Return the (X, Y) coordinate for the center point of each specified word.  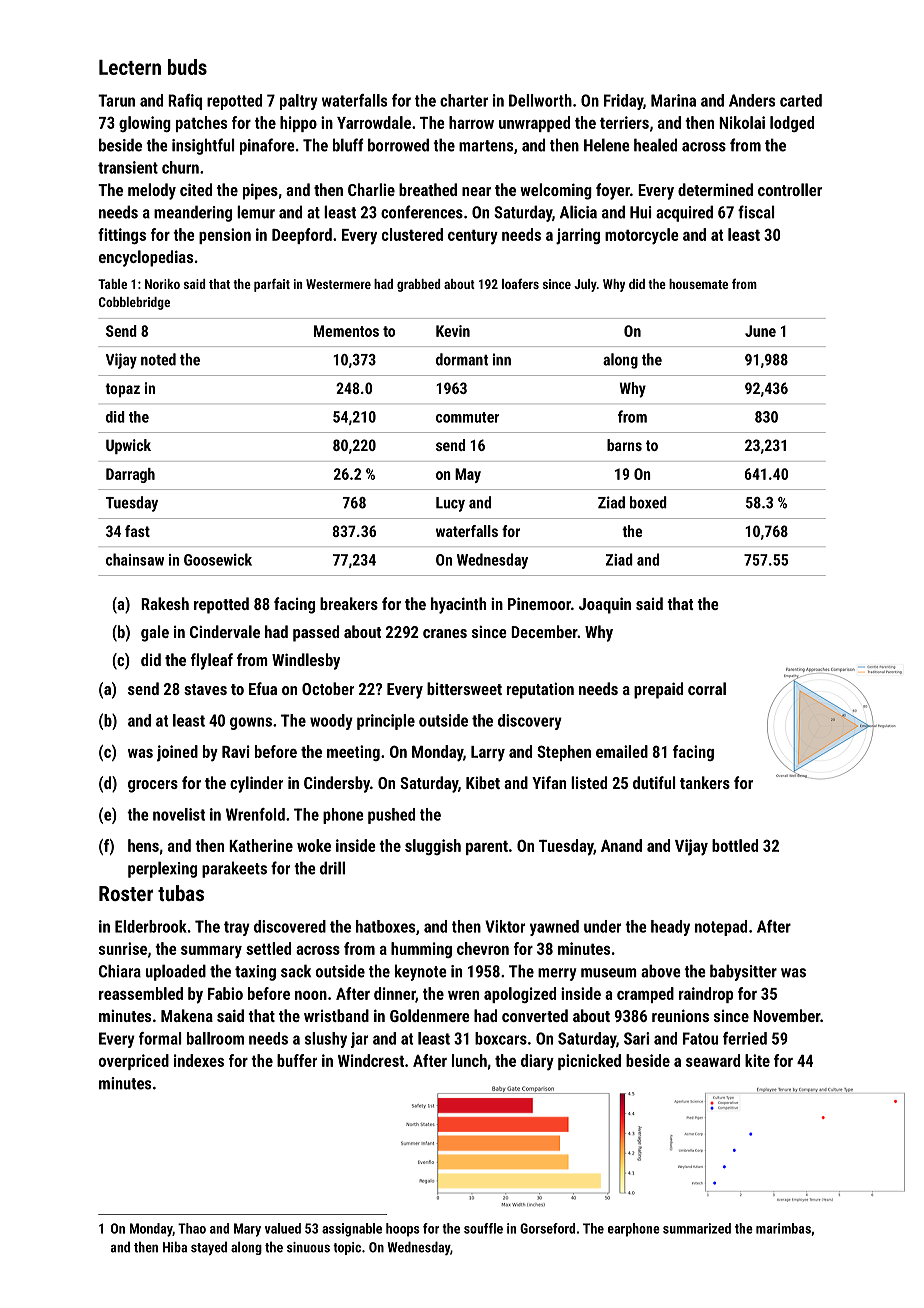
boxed (648, 502)
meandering (193, 213)
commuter (467, 417)
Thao (192, 1228)
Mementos (346, 331)
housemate (698, 284)
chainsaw (135, 559)
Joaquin (605, 605)
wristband (336, 1015)
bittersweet (464, 688)
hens (143, 845)
